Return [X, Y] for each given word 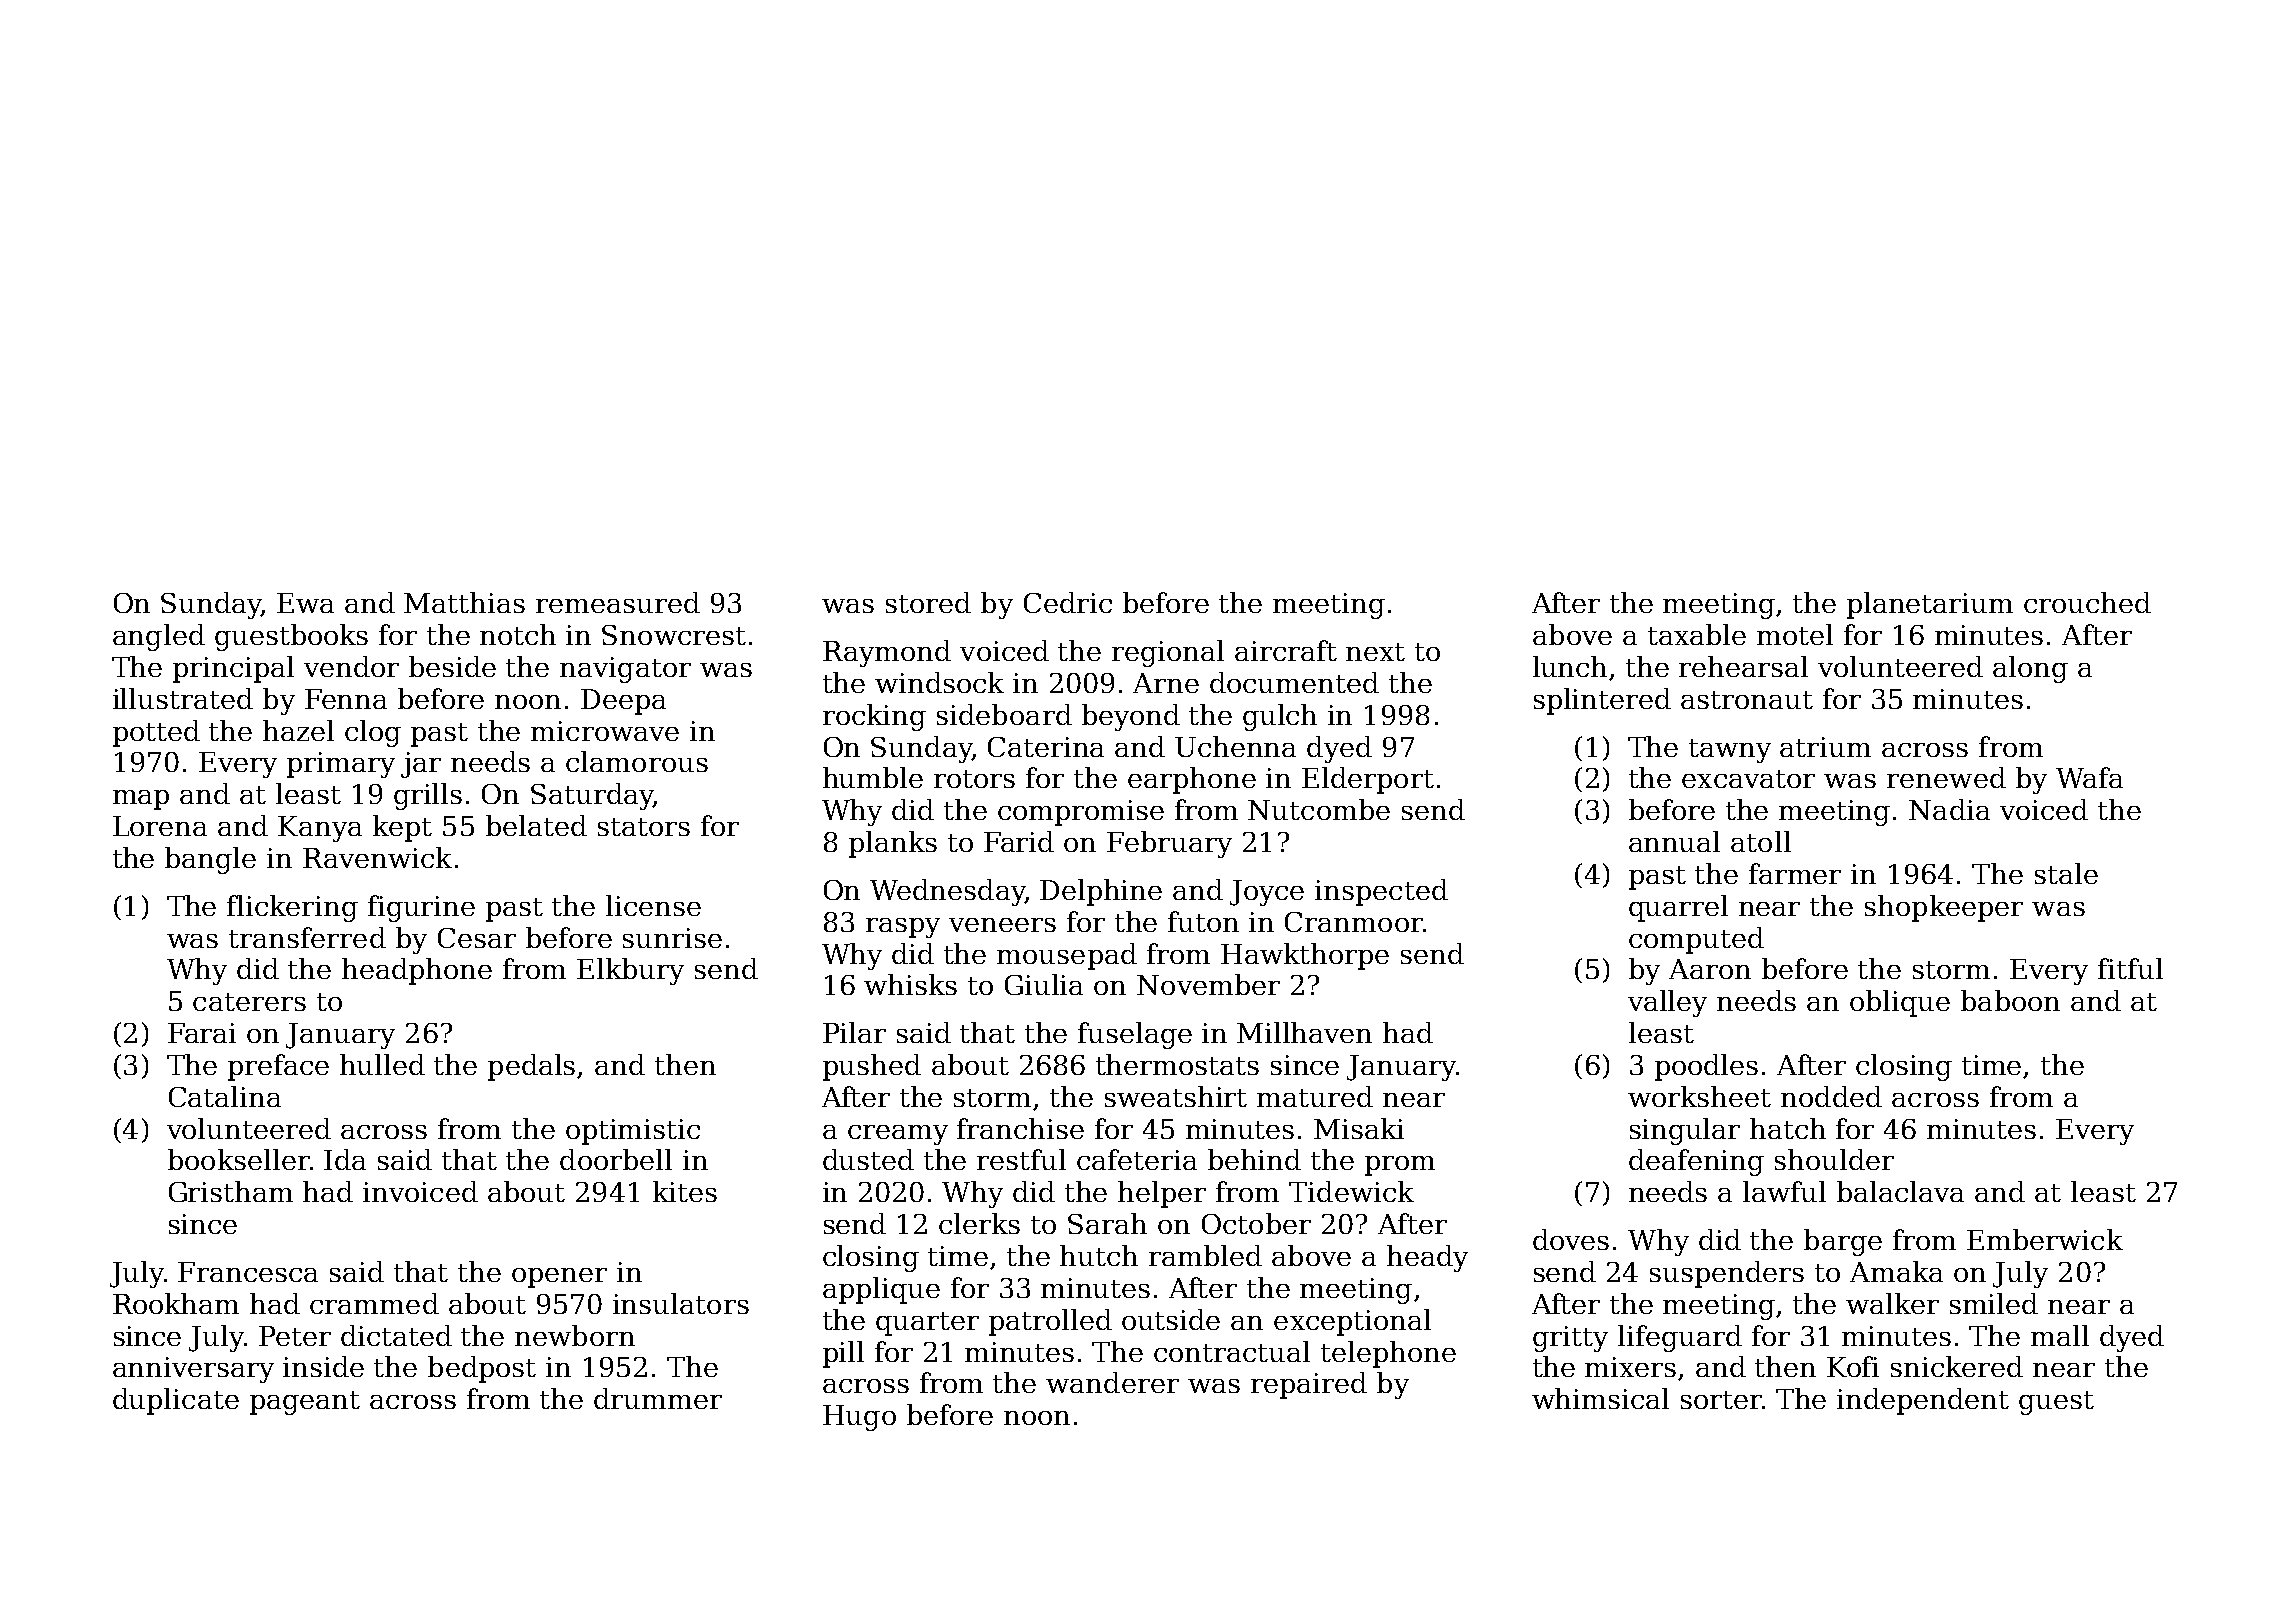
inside [323, 1366]
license [653, 905]
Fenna [346, 699]
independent [1923, 1401]
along [2030, 669]
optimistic [633, 1132]
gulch [1280, 717]
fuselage [1135, 1035]
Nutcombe [1319, 809]
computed [1696, 940]
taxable [1697, 634]
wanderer [1112, 1382]
